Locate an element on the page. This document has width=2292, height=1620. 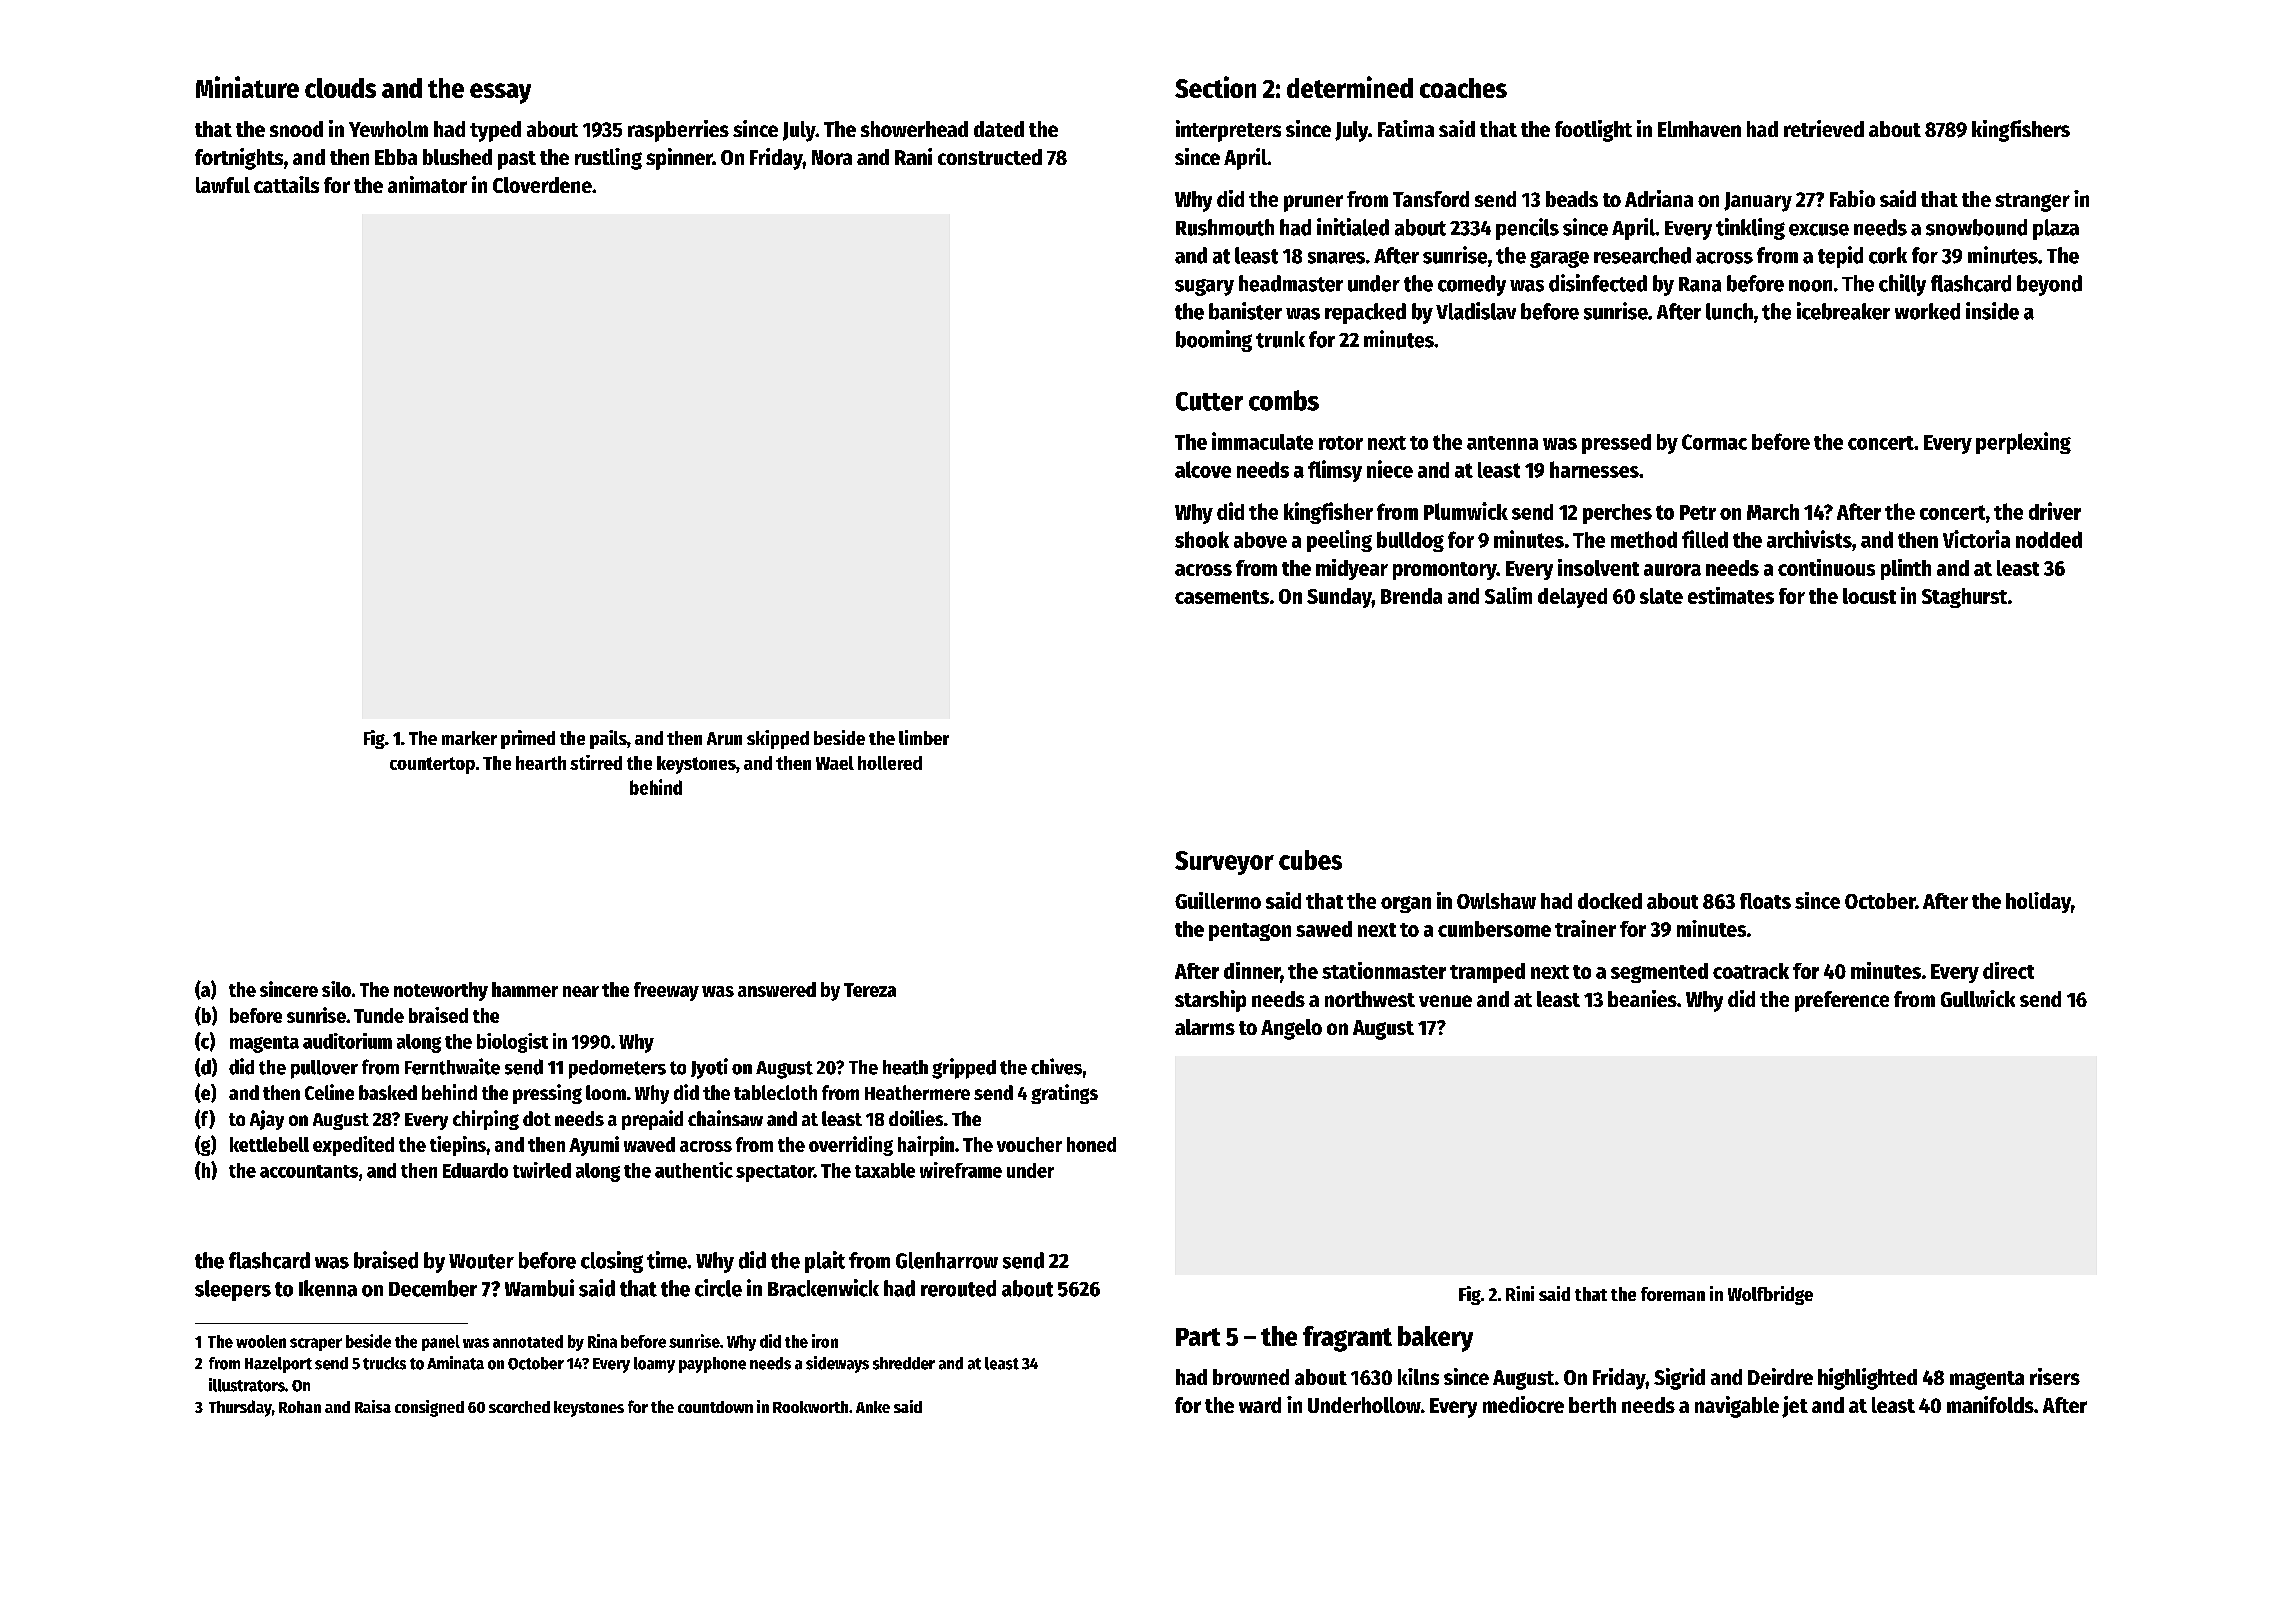
holiday is located at coordinates (2038, 902).
